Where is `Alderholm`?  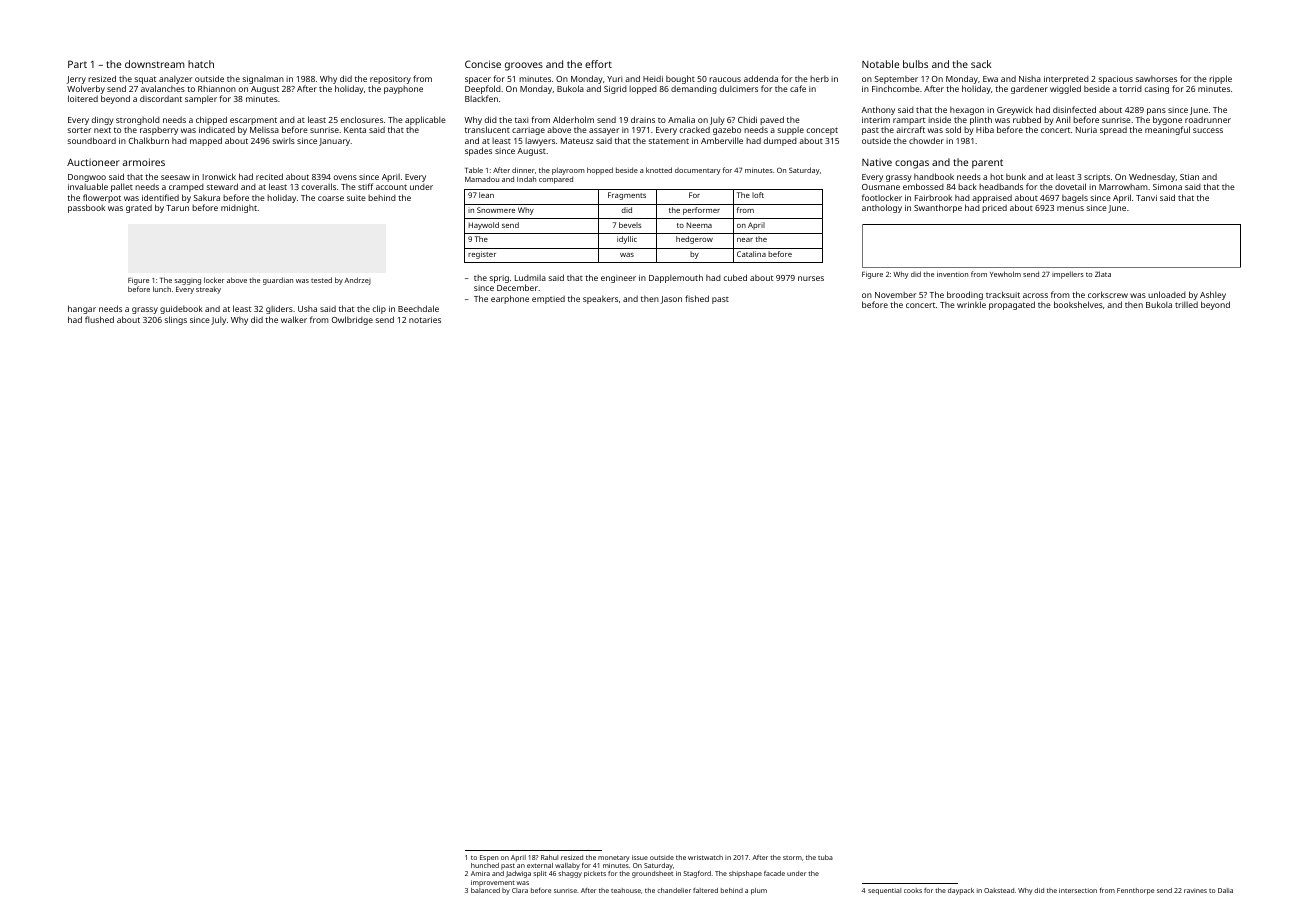
Alderholm is located at coordinates (573, 119).
